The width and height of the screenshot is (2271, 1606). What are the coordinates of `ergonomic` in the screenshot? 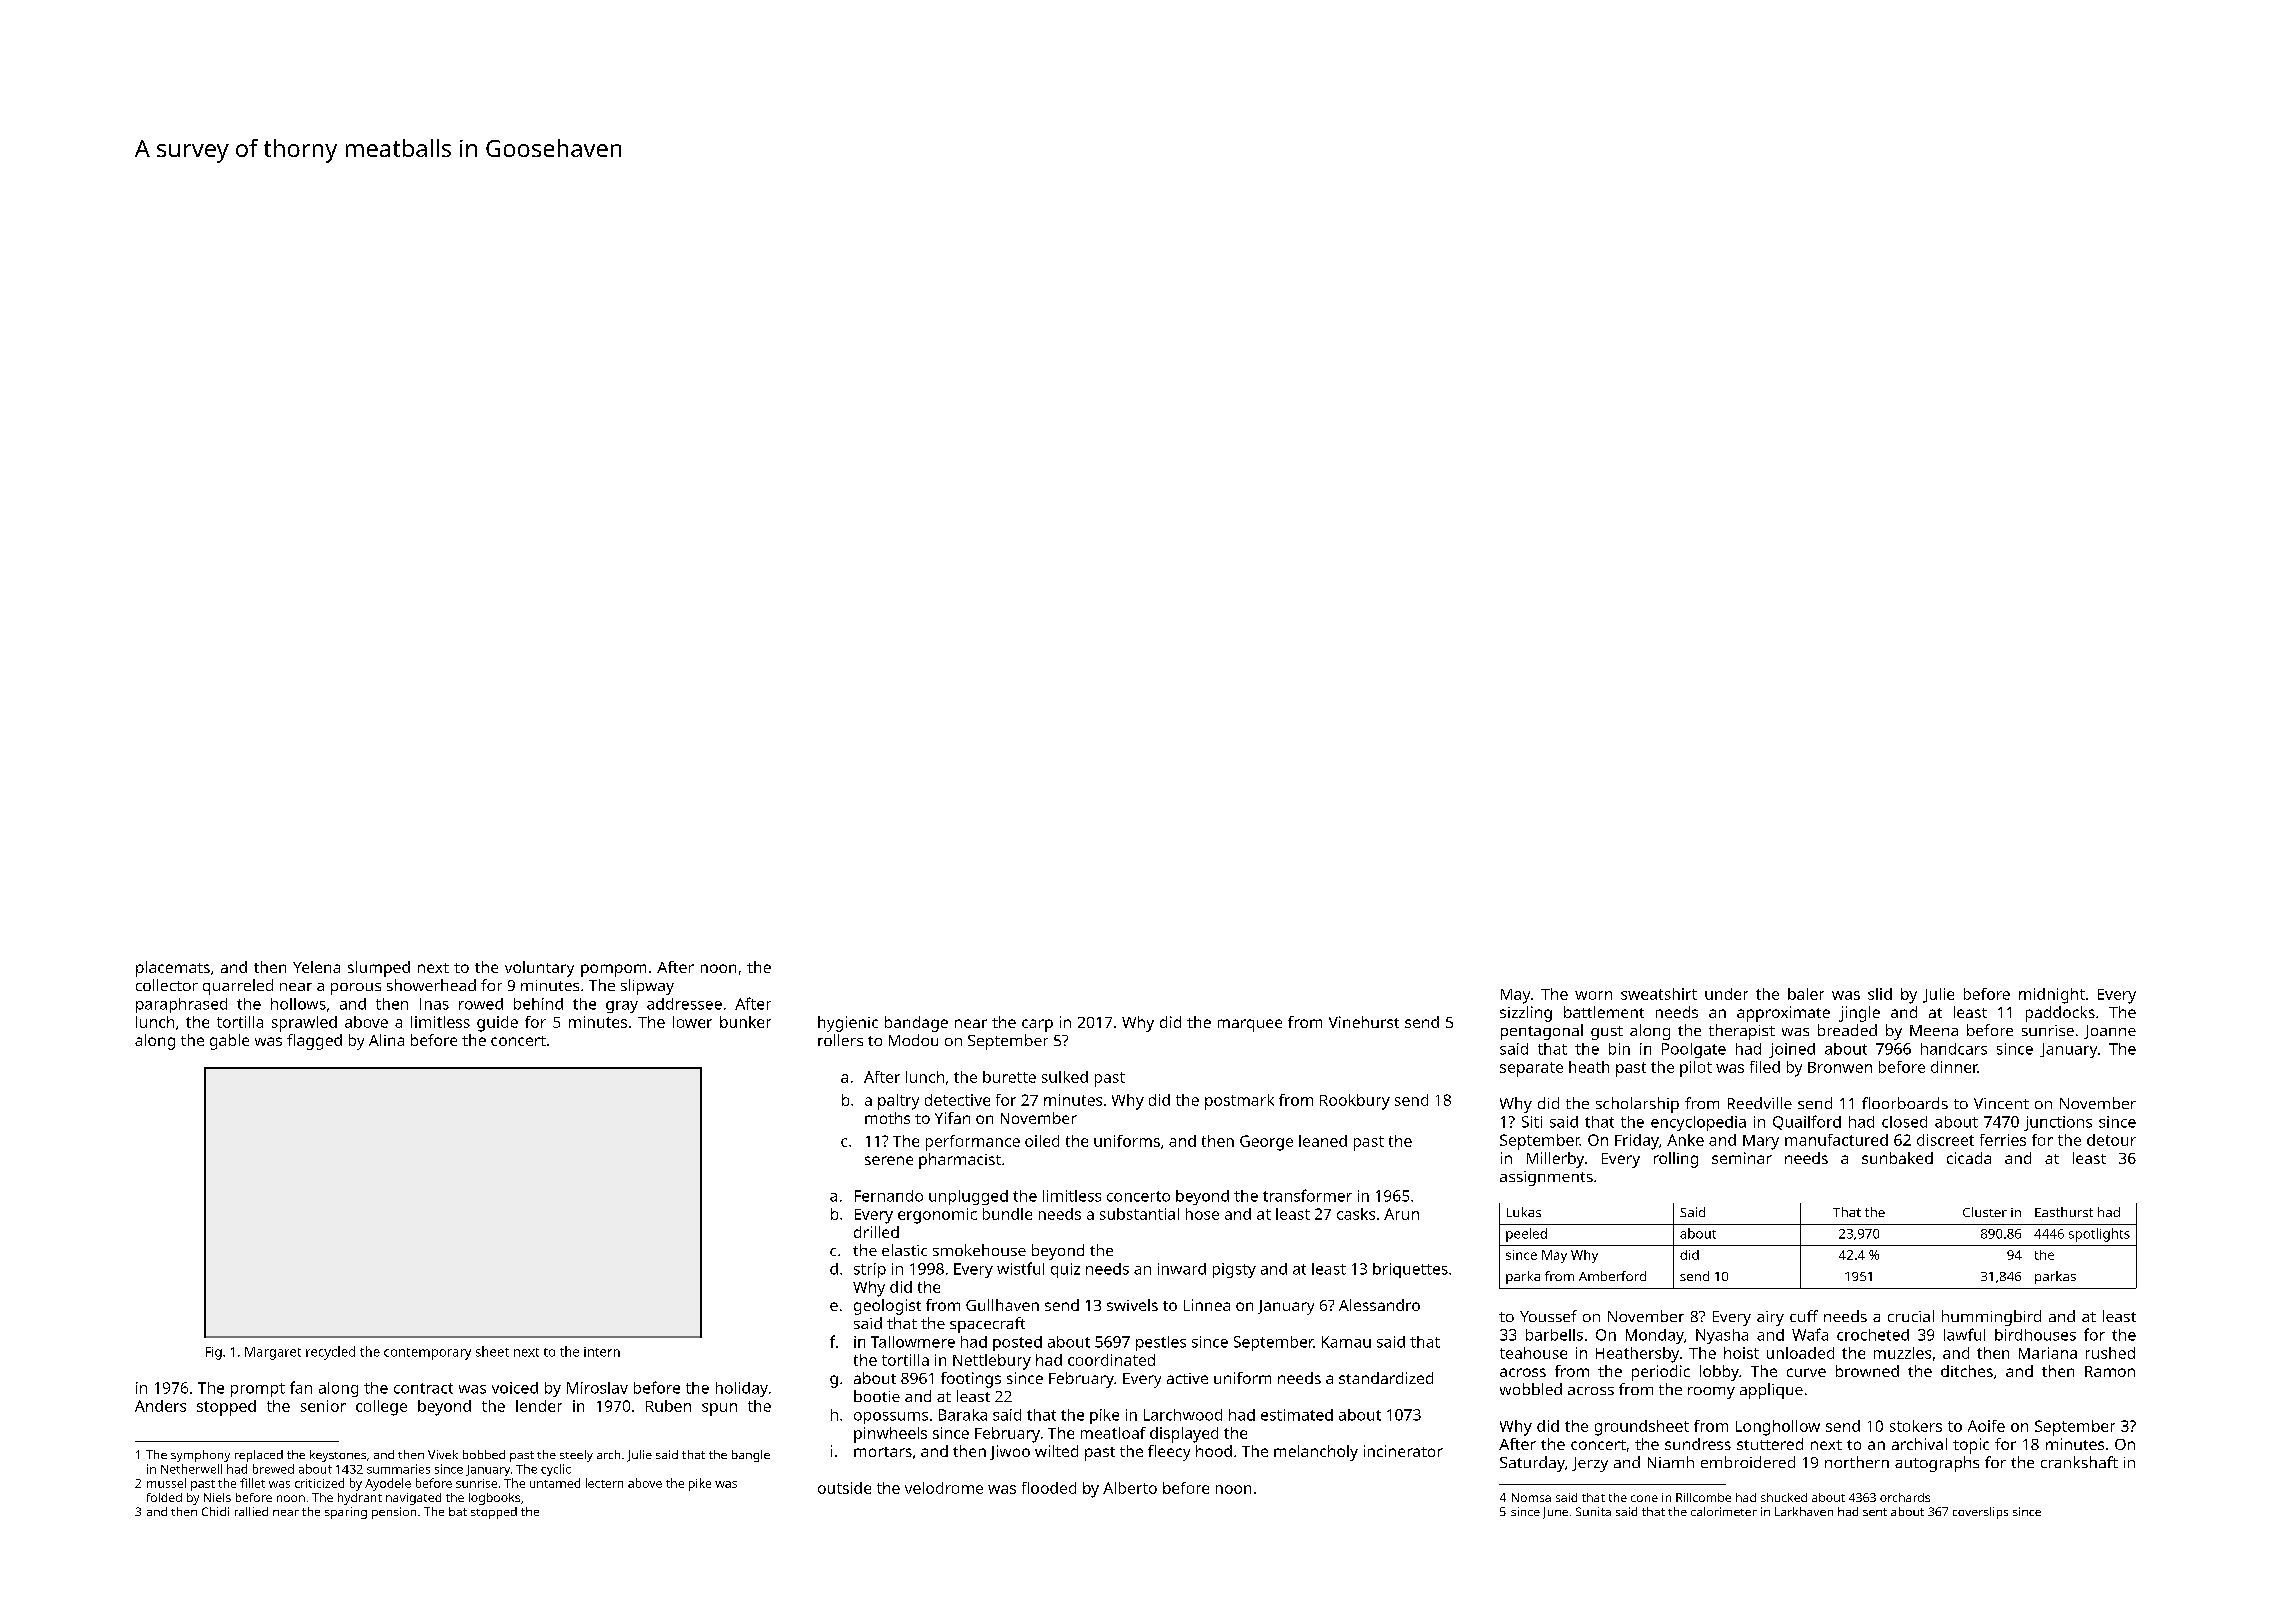 It's located at (937, 1216).
